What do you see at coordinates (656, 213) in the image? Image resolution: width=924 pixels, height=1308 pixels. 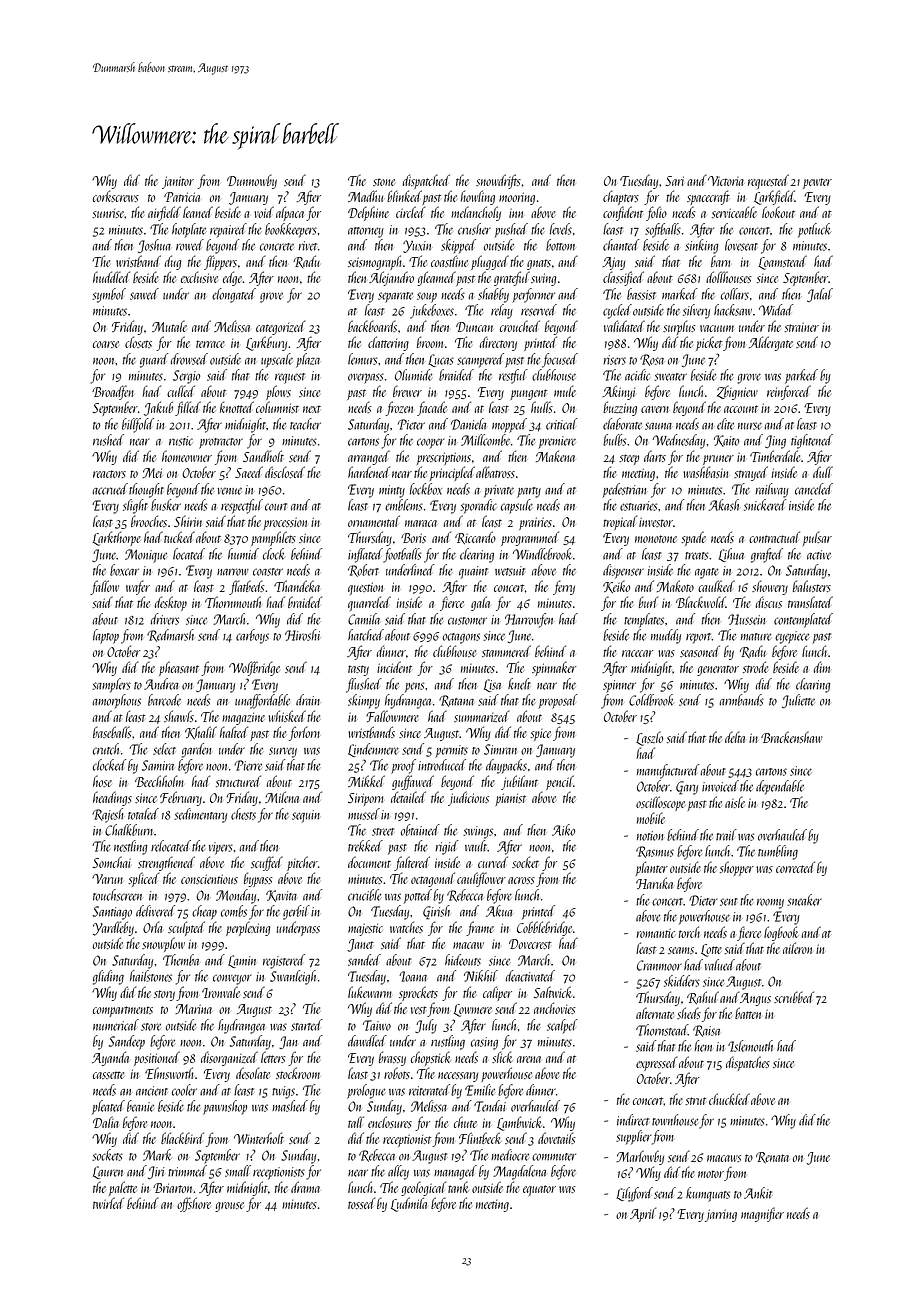 I see `folio` at bounding box center [656, 213].
